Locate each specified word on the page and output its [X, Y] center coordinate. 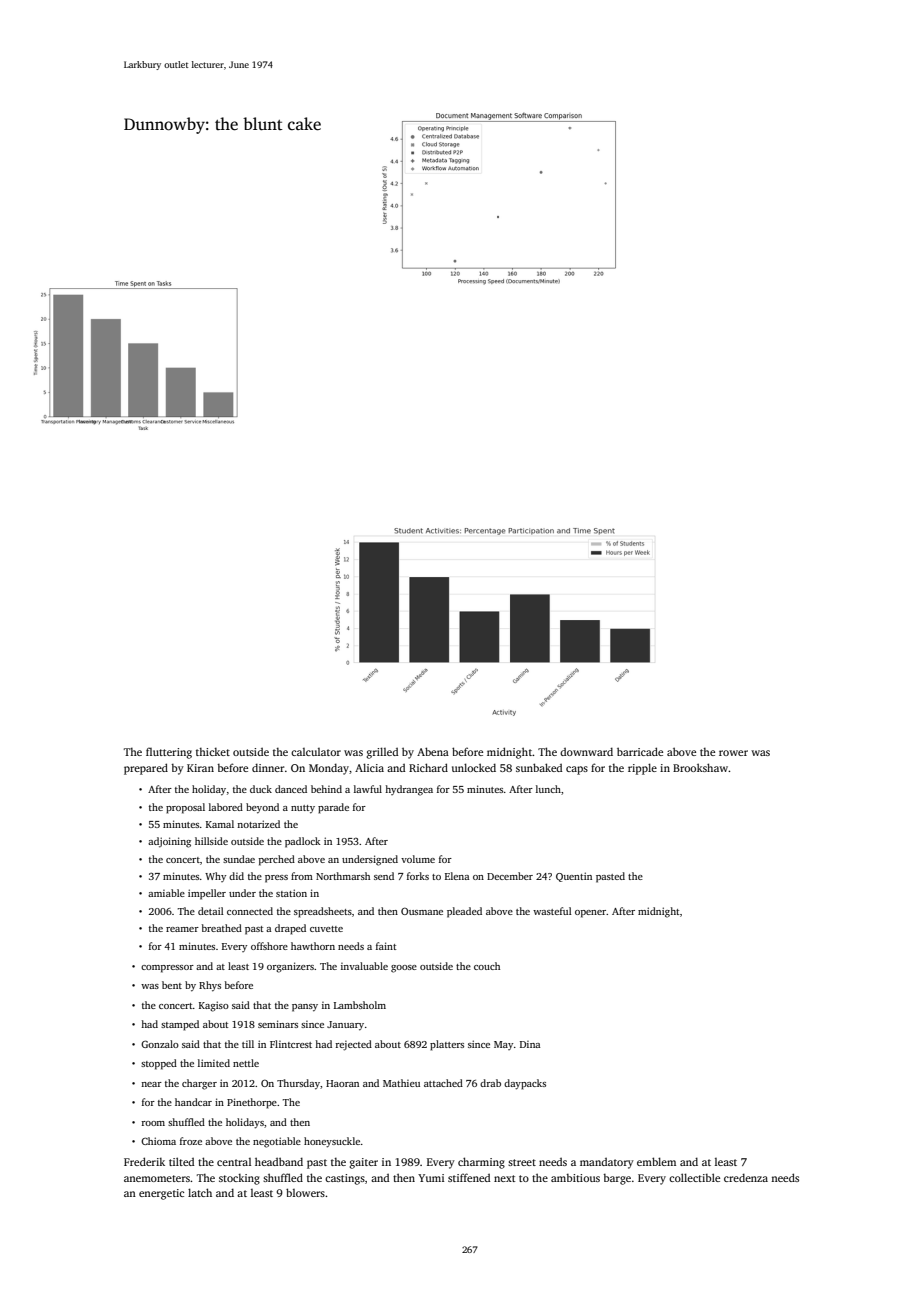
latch [200, 1192]
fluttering [169, 753]
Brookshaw [700, 767]
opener [591, 914]
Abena [433, 751]
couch [487, 966]
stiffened [469, 1177]
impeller [207, 894]
